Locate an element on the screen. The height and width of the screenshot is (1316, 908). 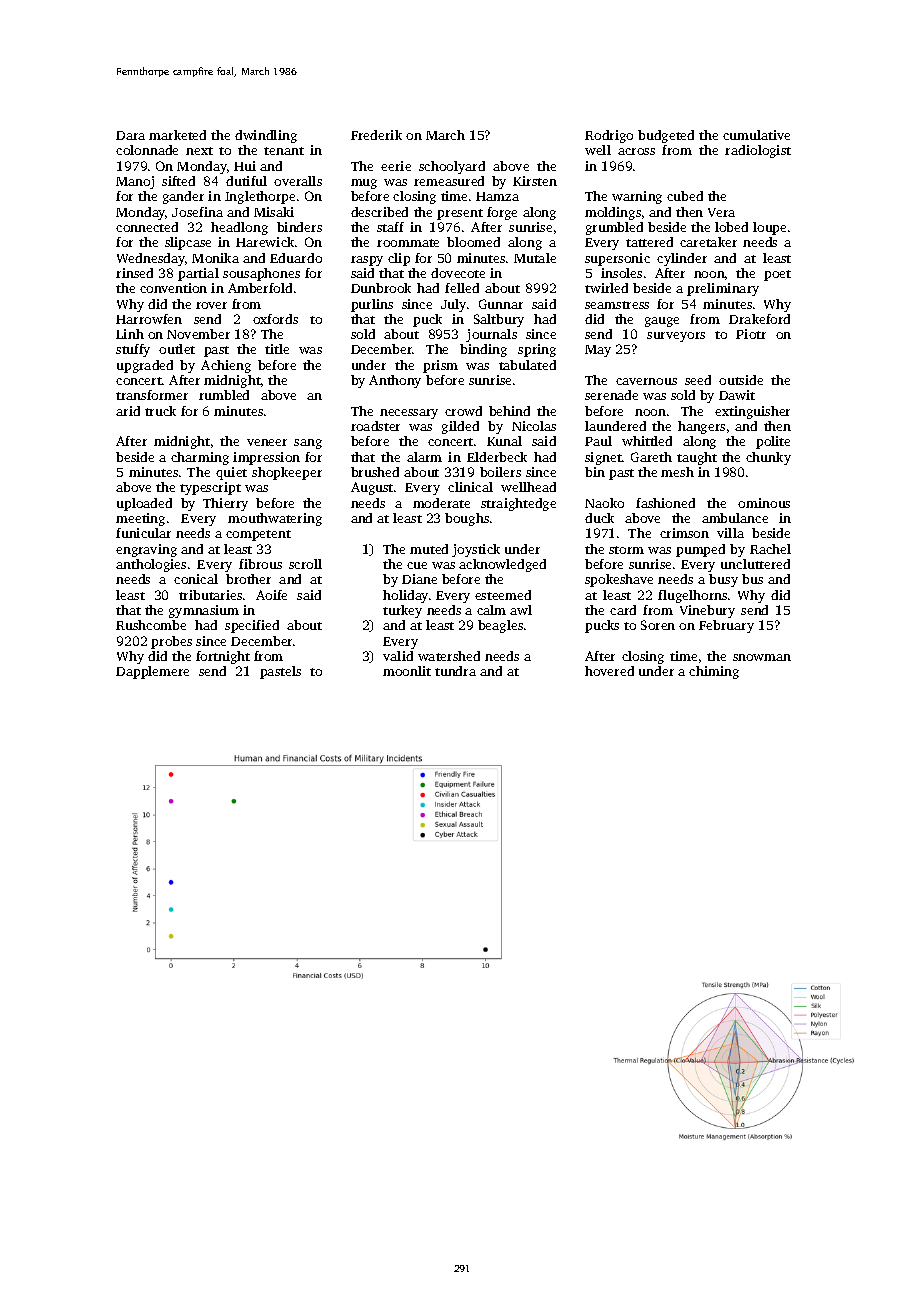
busy is located at coordinates (723, 580).
